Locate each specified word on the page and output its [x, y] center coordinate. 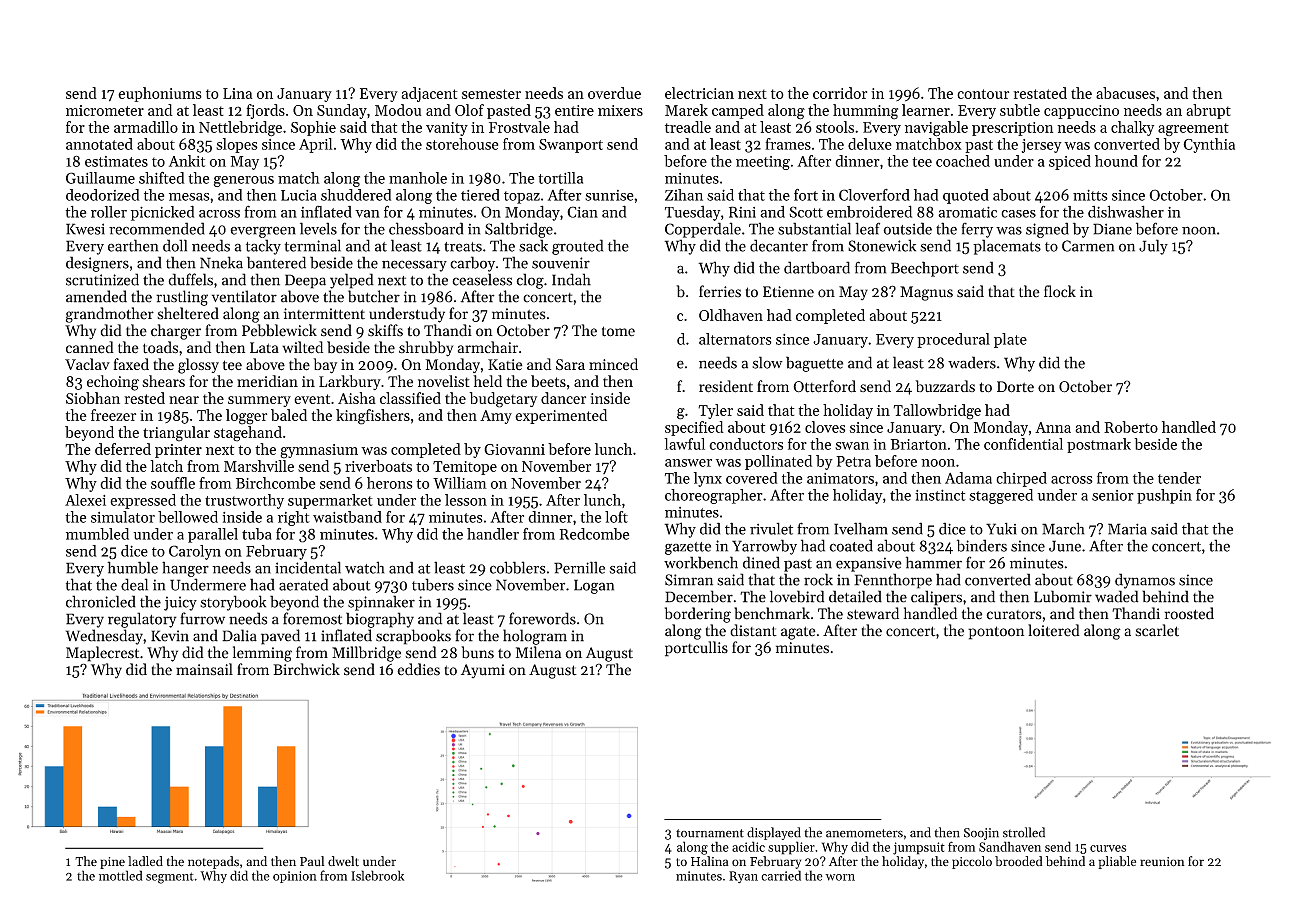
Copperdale [703, 230]
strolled [1024, 832]
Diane [1112, 229]
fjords [265, 111]
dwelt [343, 861]
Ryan [743, 877]
